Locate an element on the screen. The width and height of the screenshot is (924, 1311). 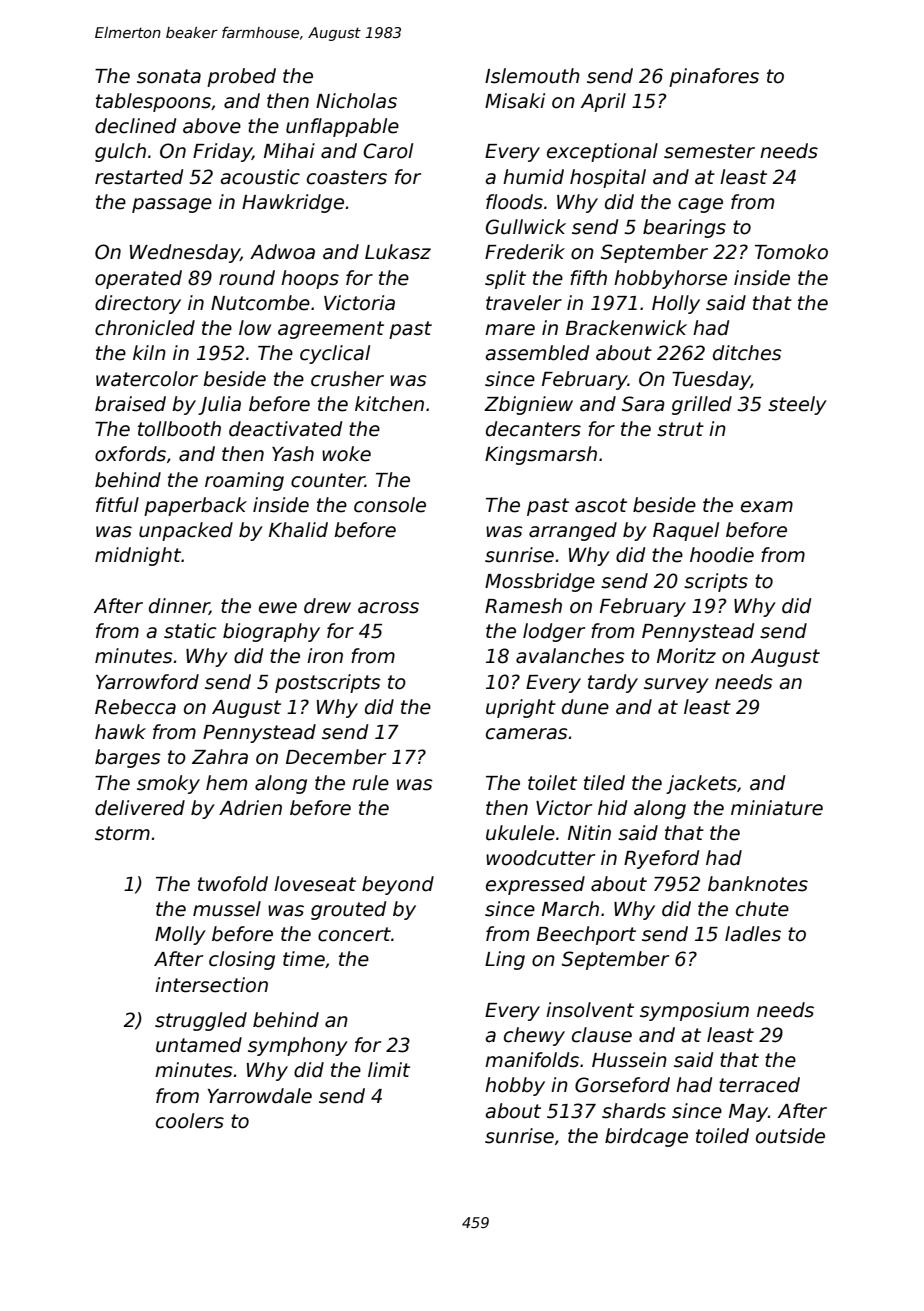
coolers is located at coordinates (190, 1121).
